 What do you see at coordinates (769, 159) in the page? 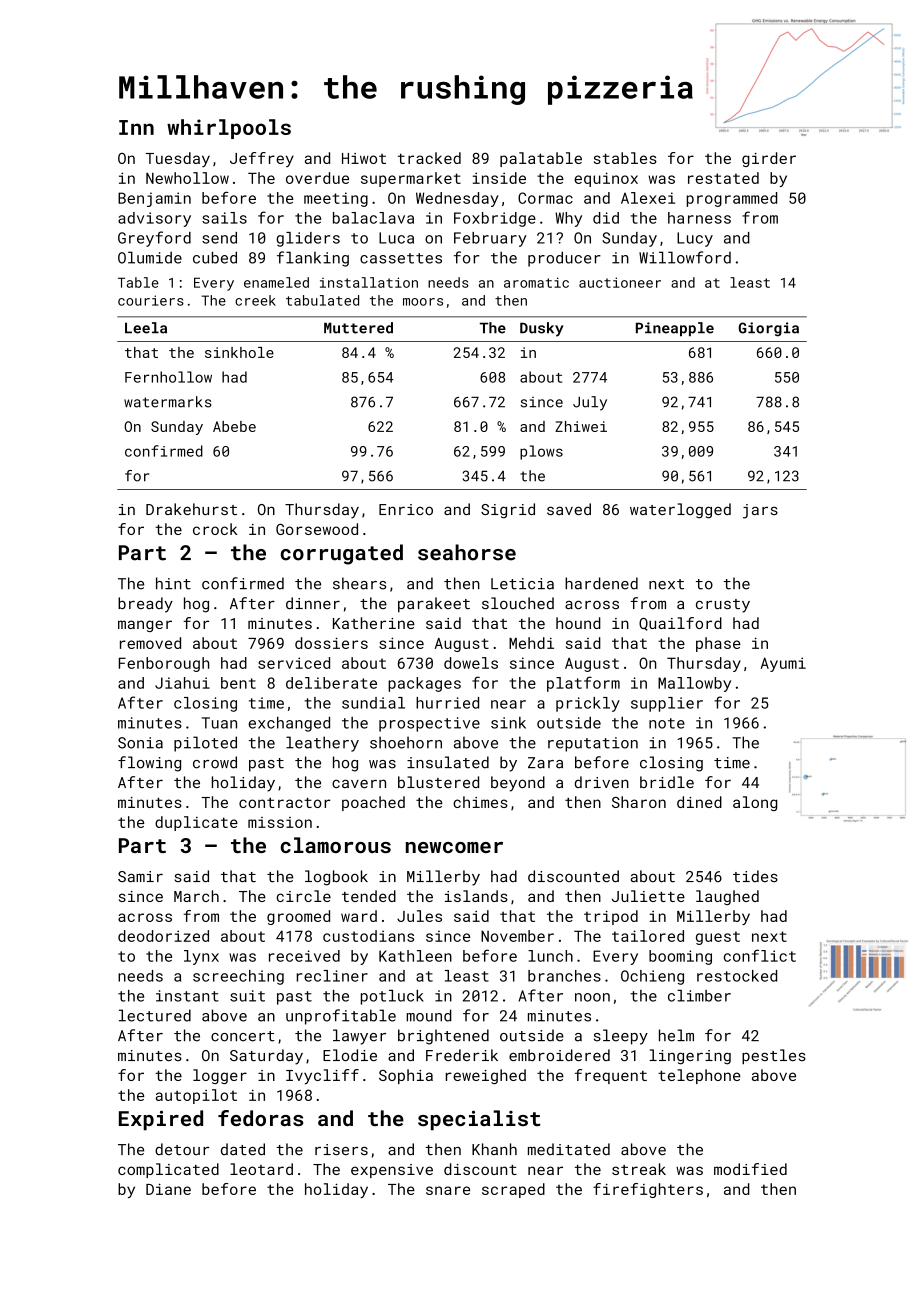
I see `girder` at bounding box center [769, 159].
